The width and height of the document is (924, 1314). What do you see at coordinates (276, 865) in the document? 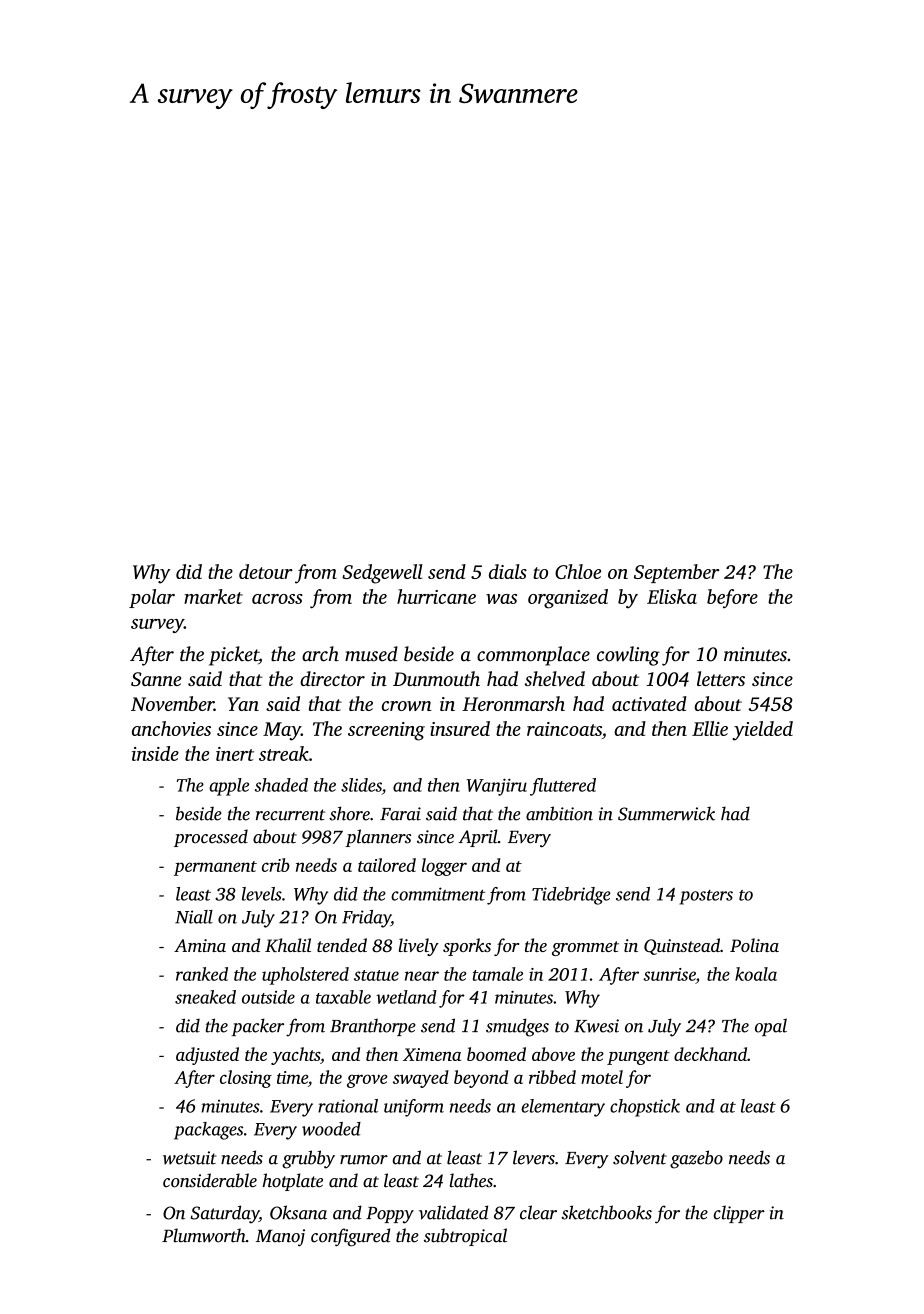
I see `crib` at bounding box center [276, 865].
